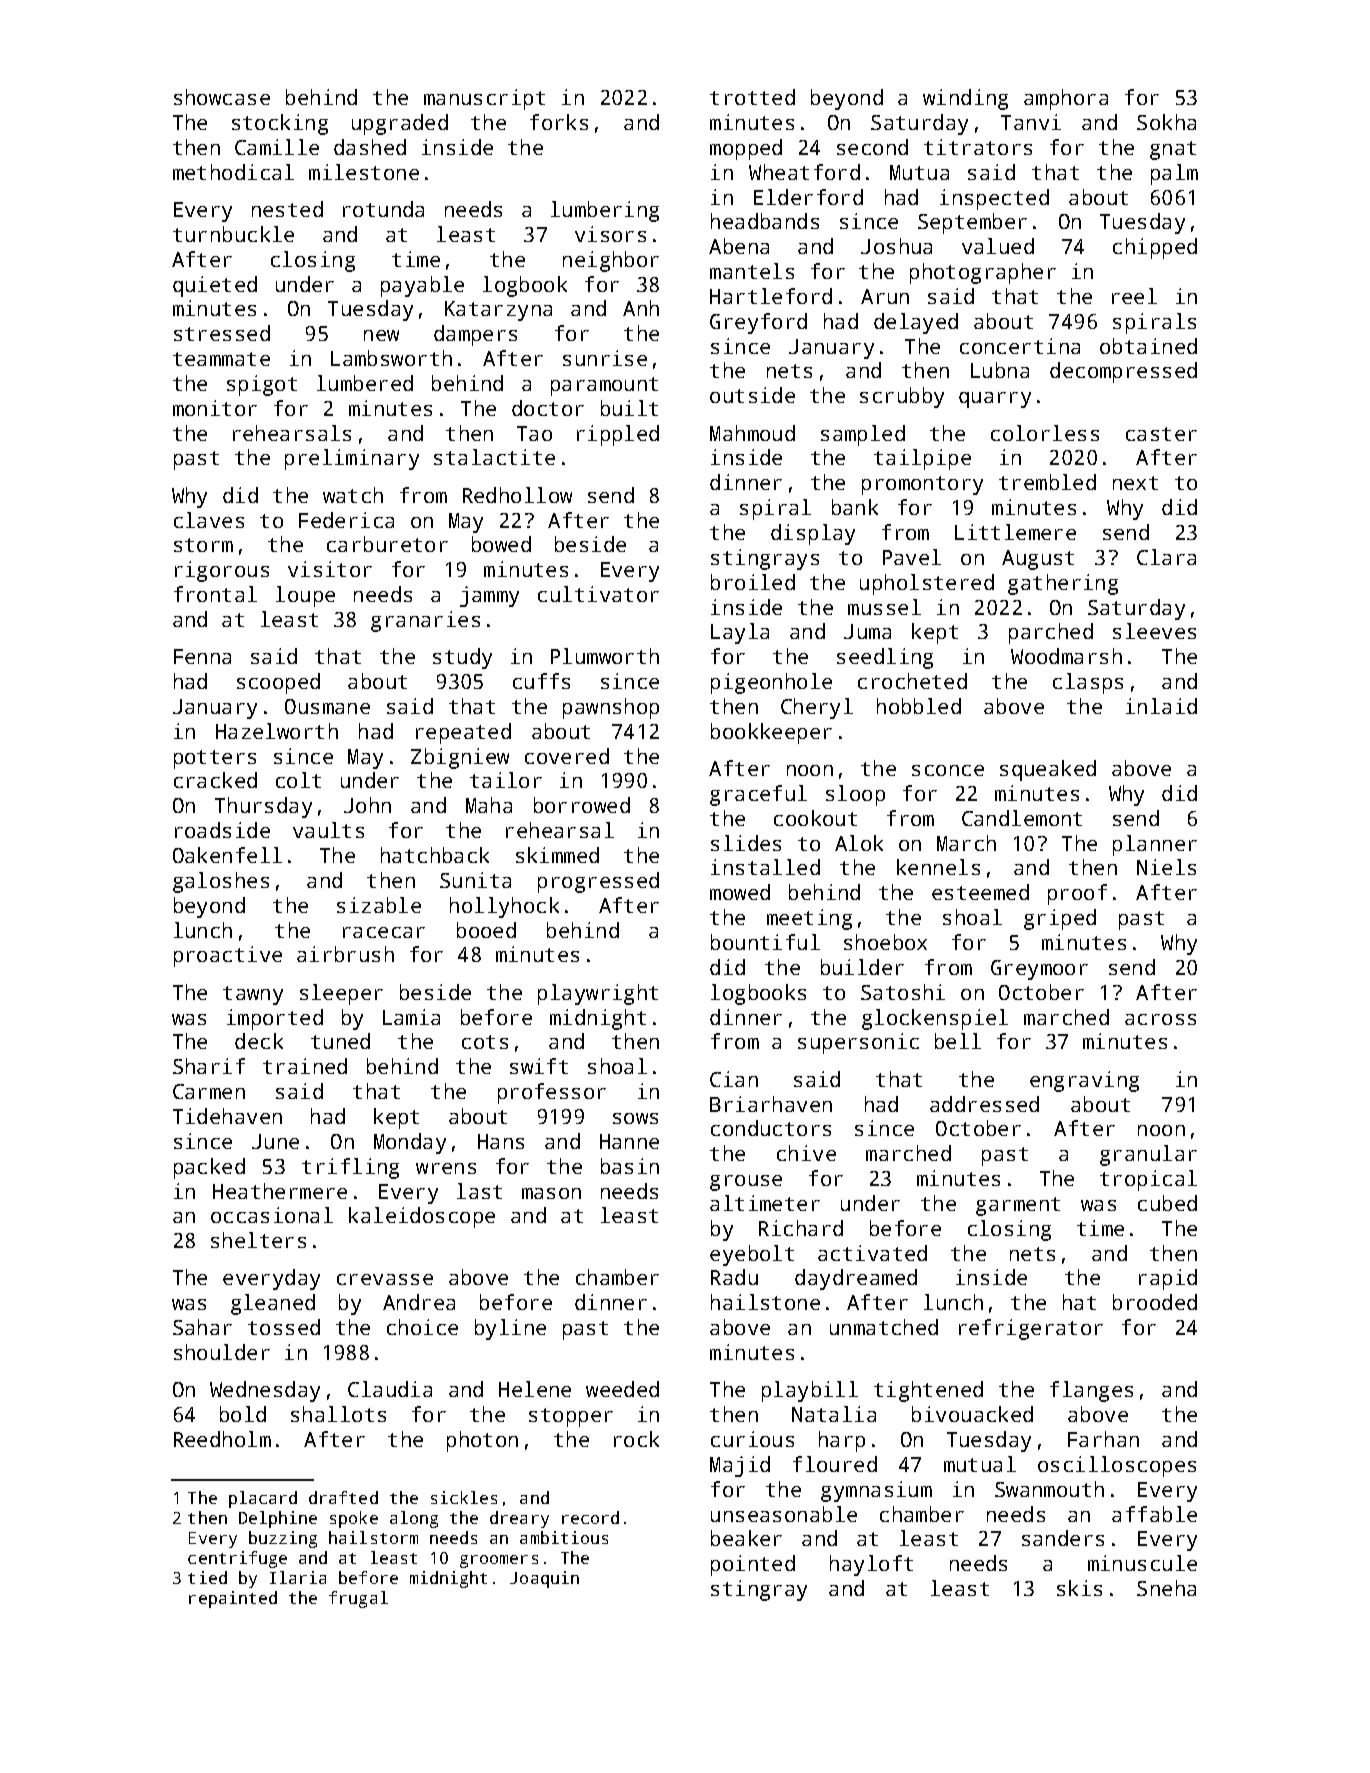  Describe the element at coordinates (912, 557) in the screenshot. I see `Pavel` at that location.
